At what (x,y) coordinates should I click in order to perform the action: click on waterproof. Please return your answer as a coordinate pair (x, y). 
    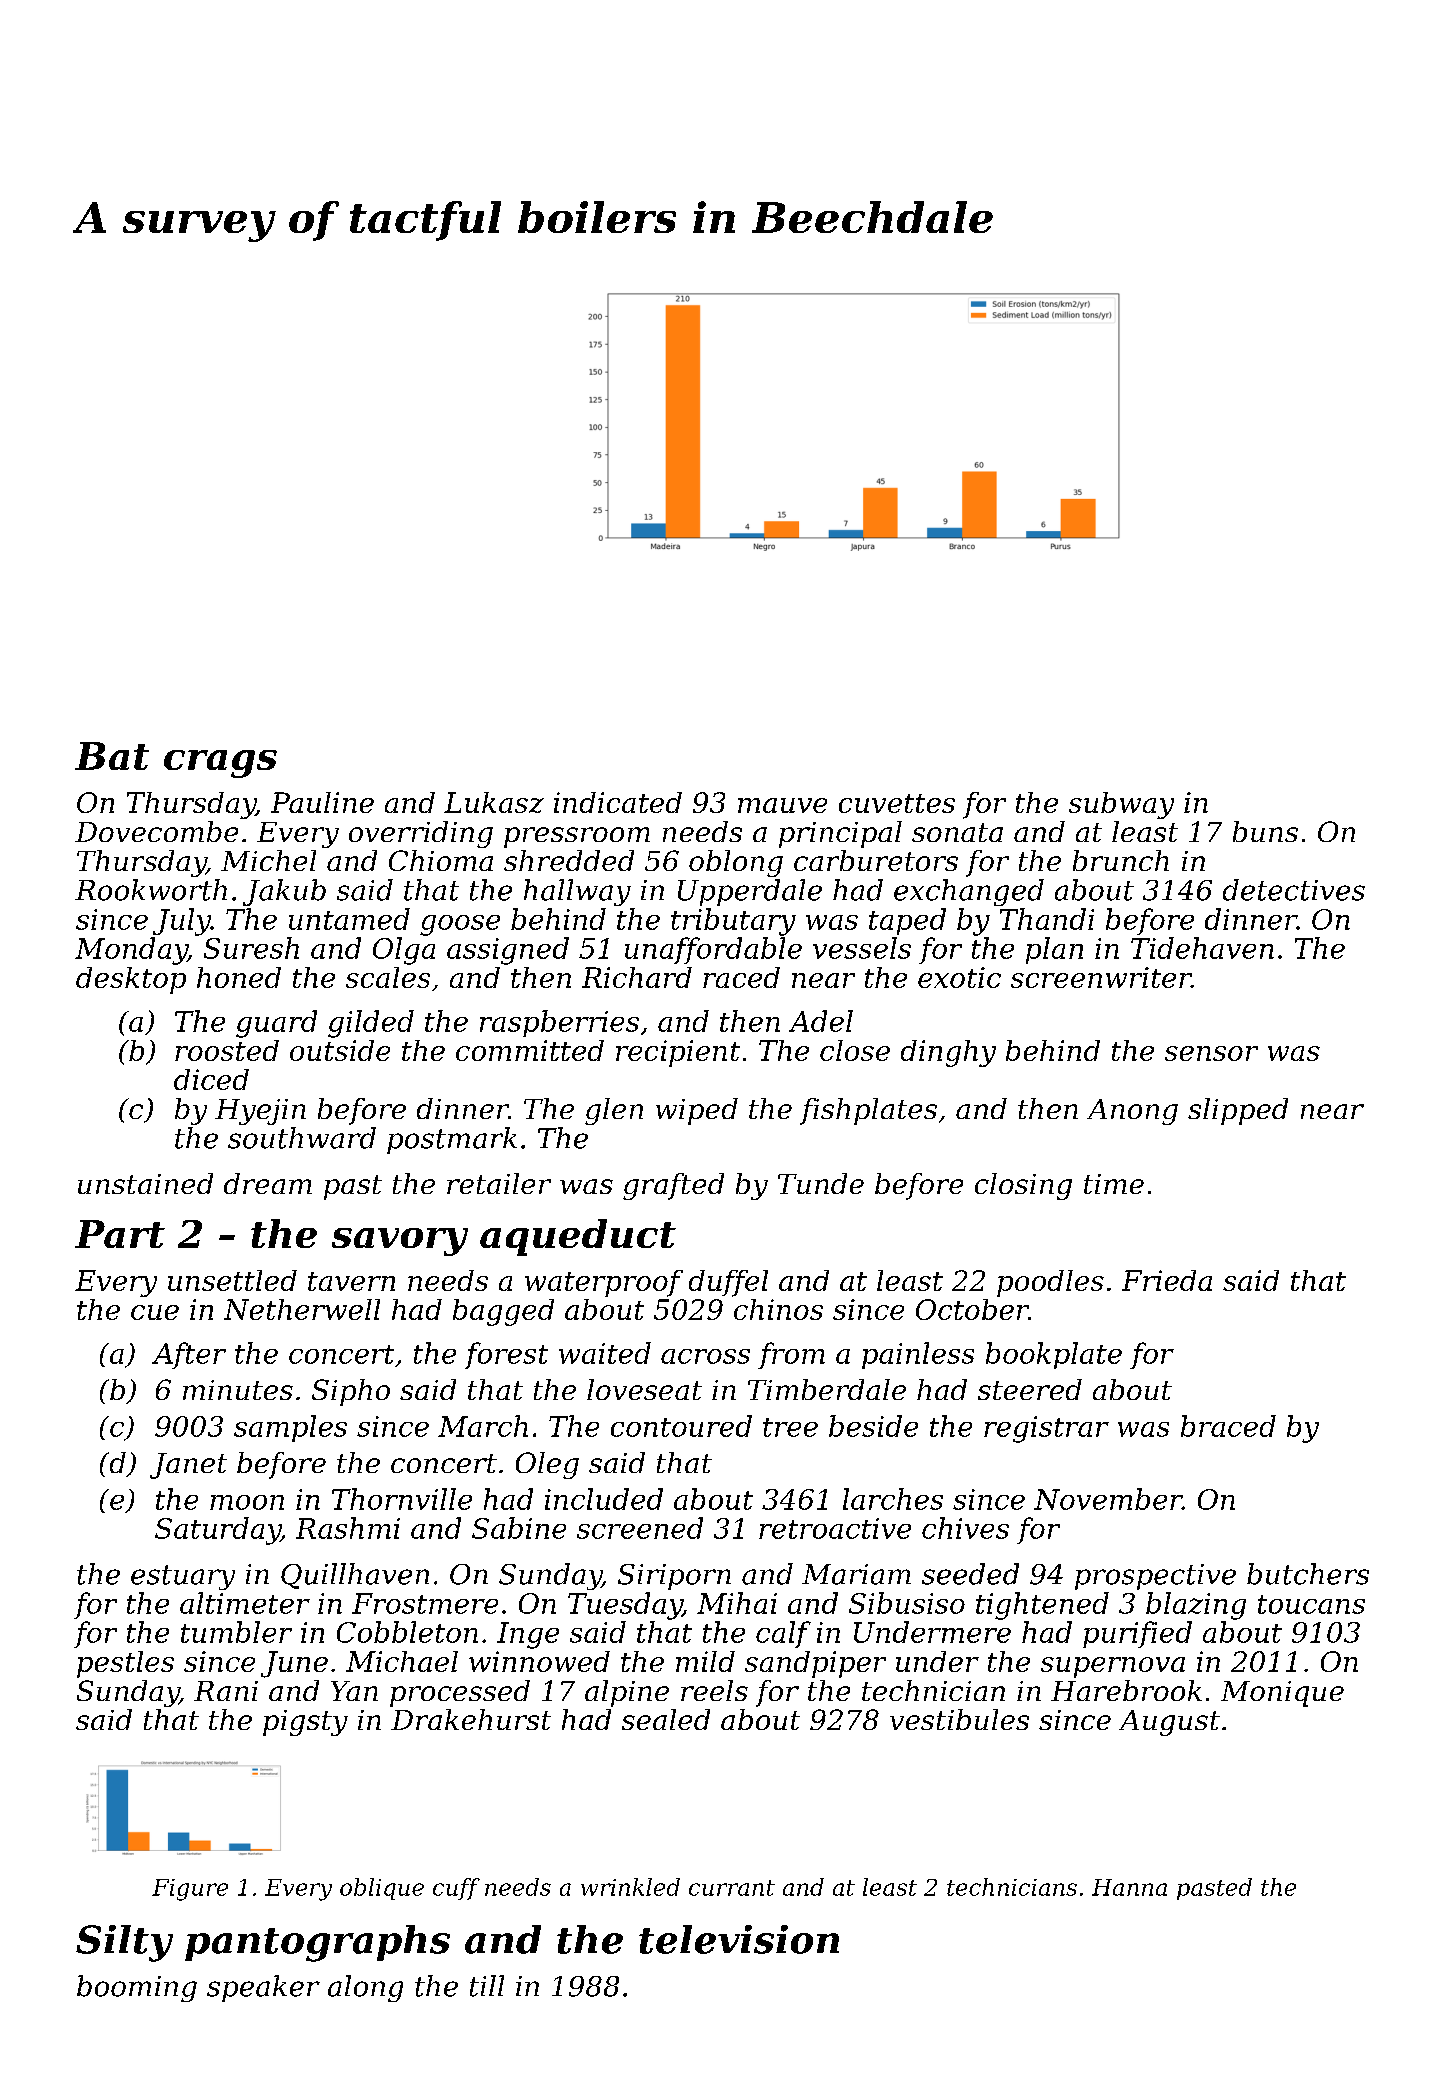
    Looking at the image, I should click on (604, 1283).
